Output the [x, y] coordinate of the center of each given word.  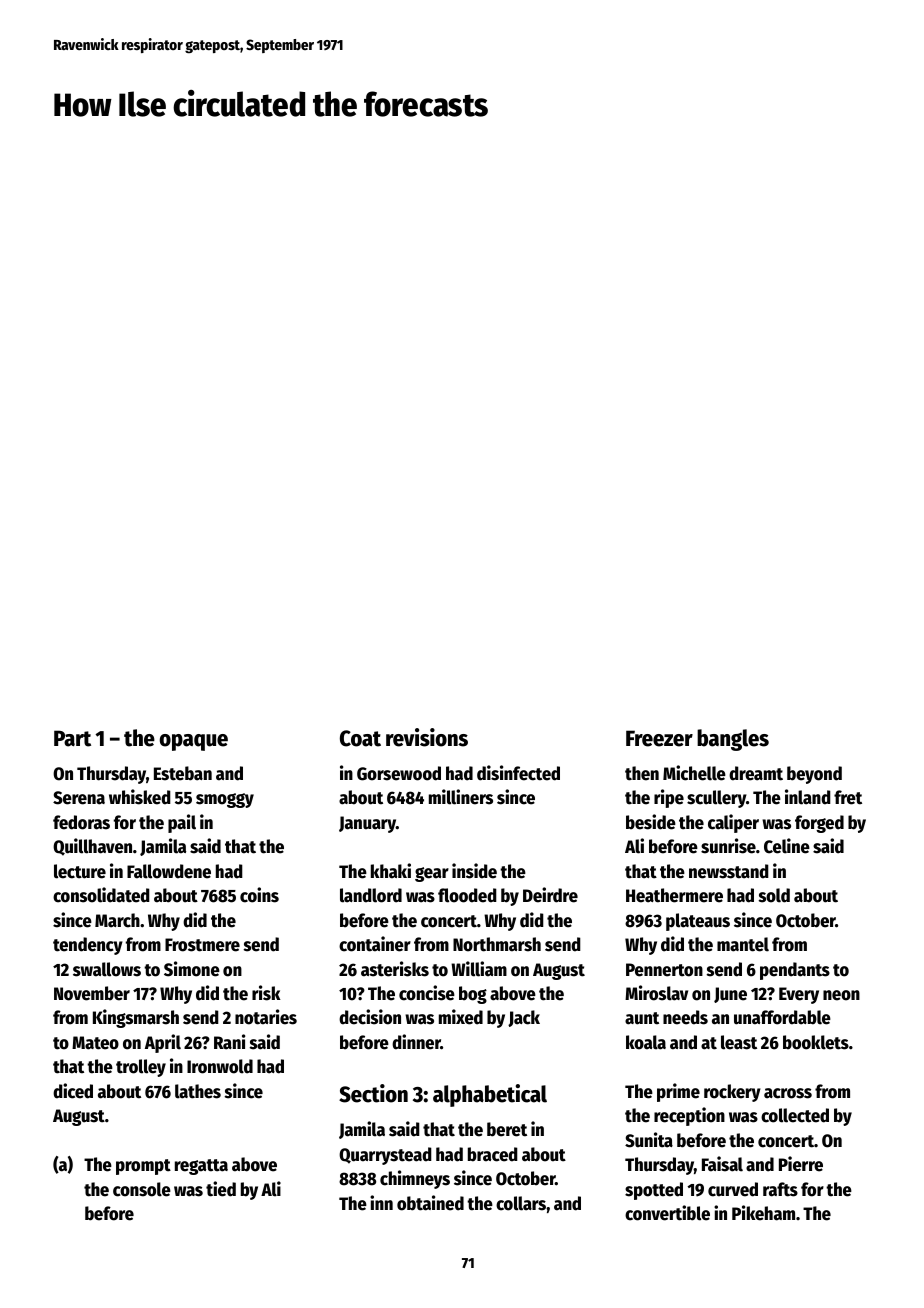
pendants [795, 971]
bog [473, 995]
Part [72, 738]
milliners [461, 797]
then [642, 773]
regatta [201, 1167]
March [117, 920]
